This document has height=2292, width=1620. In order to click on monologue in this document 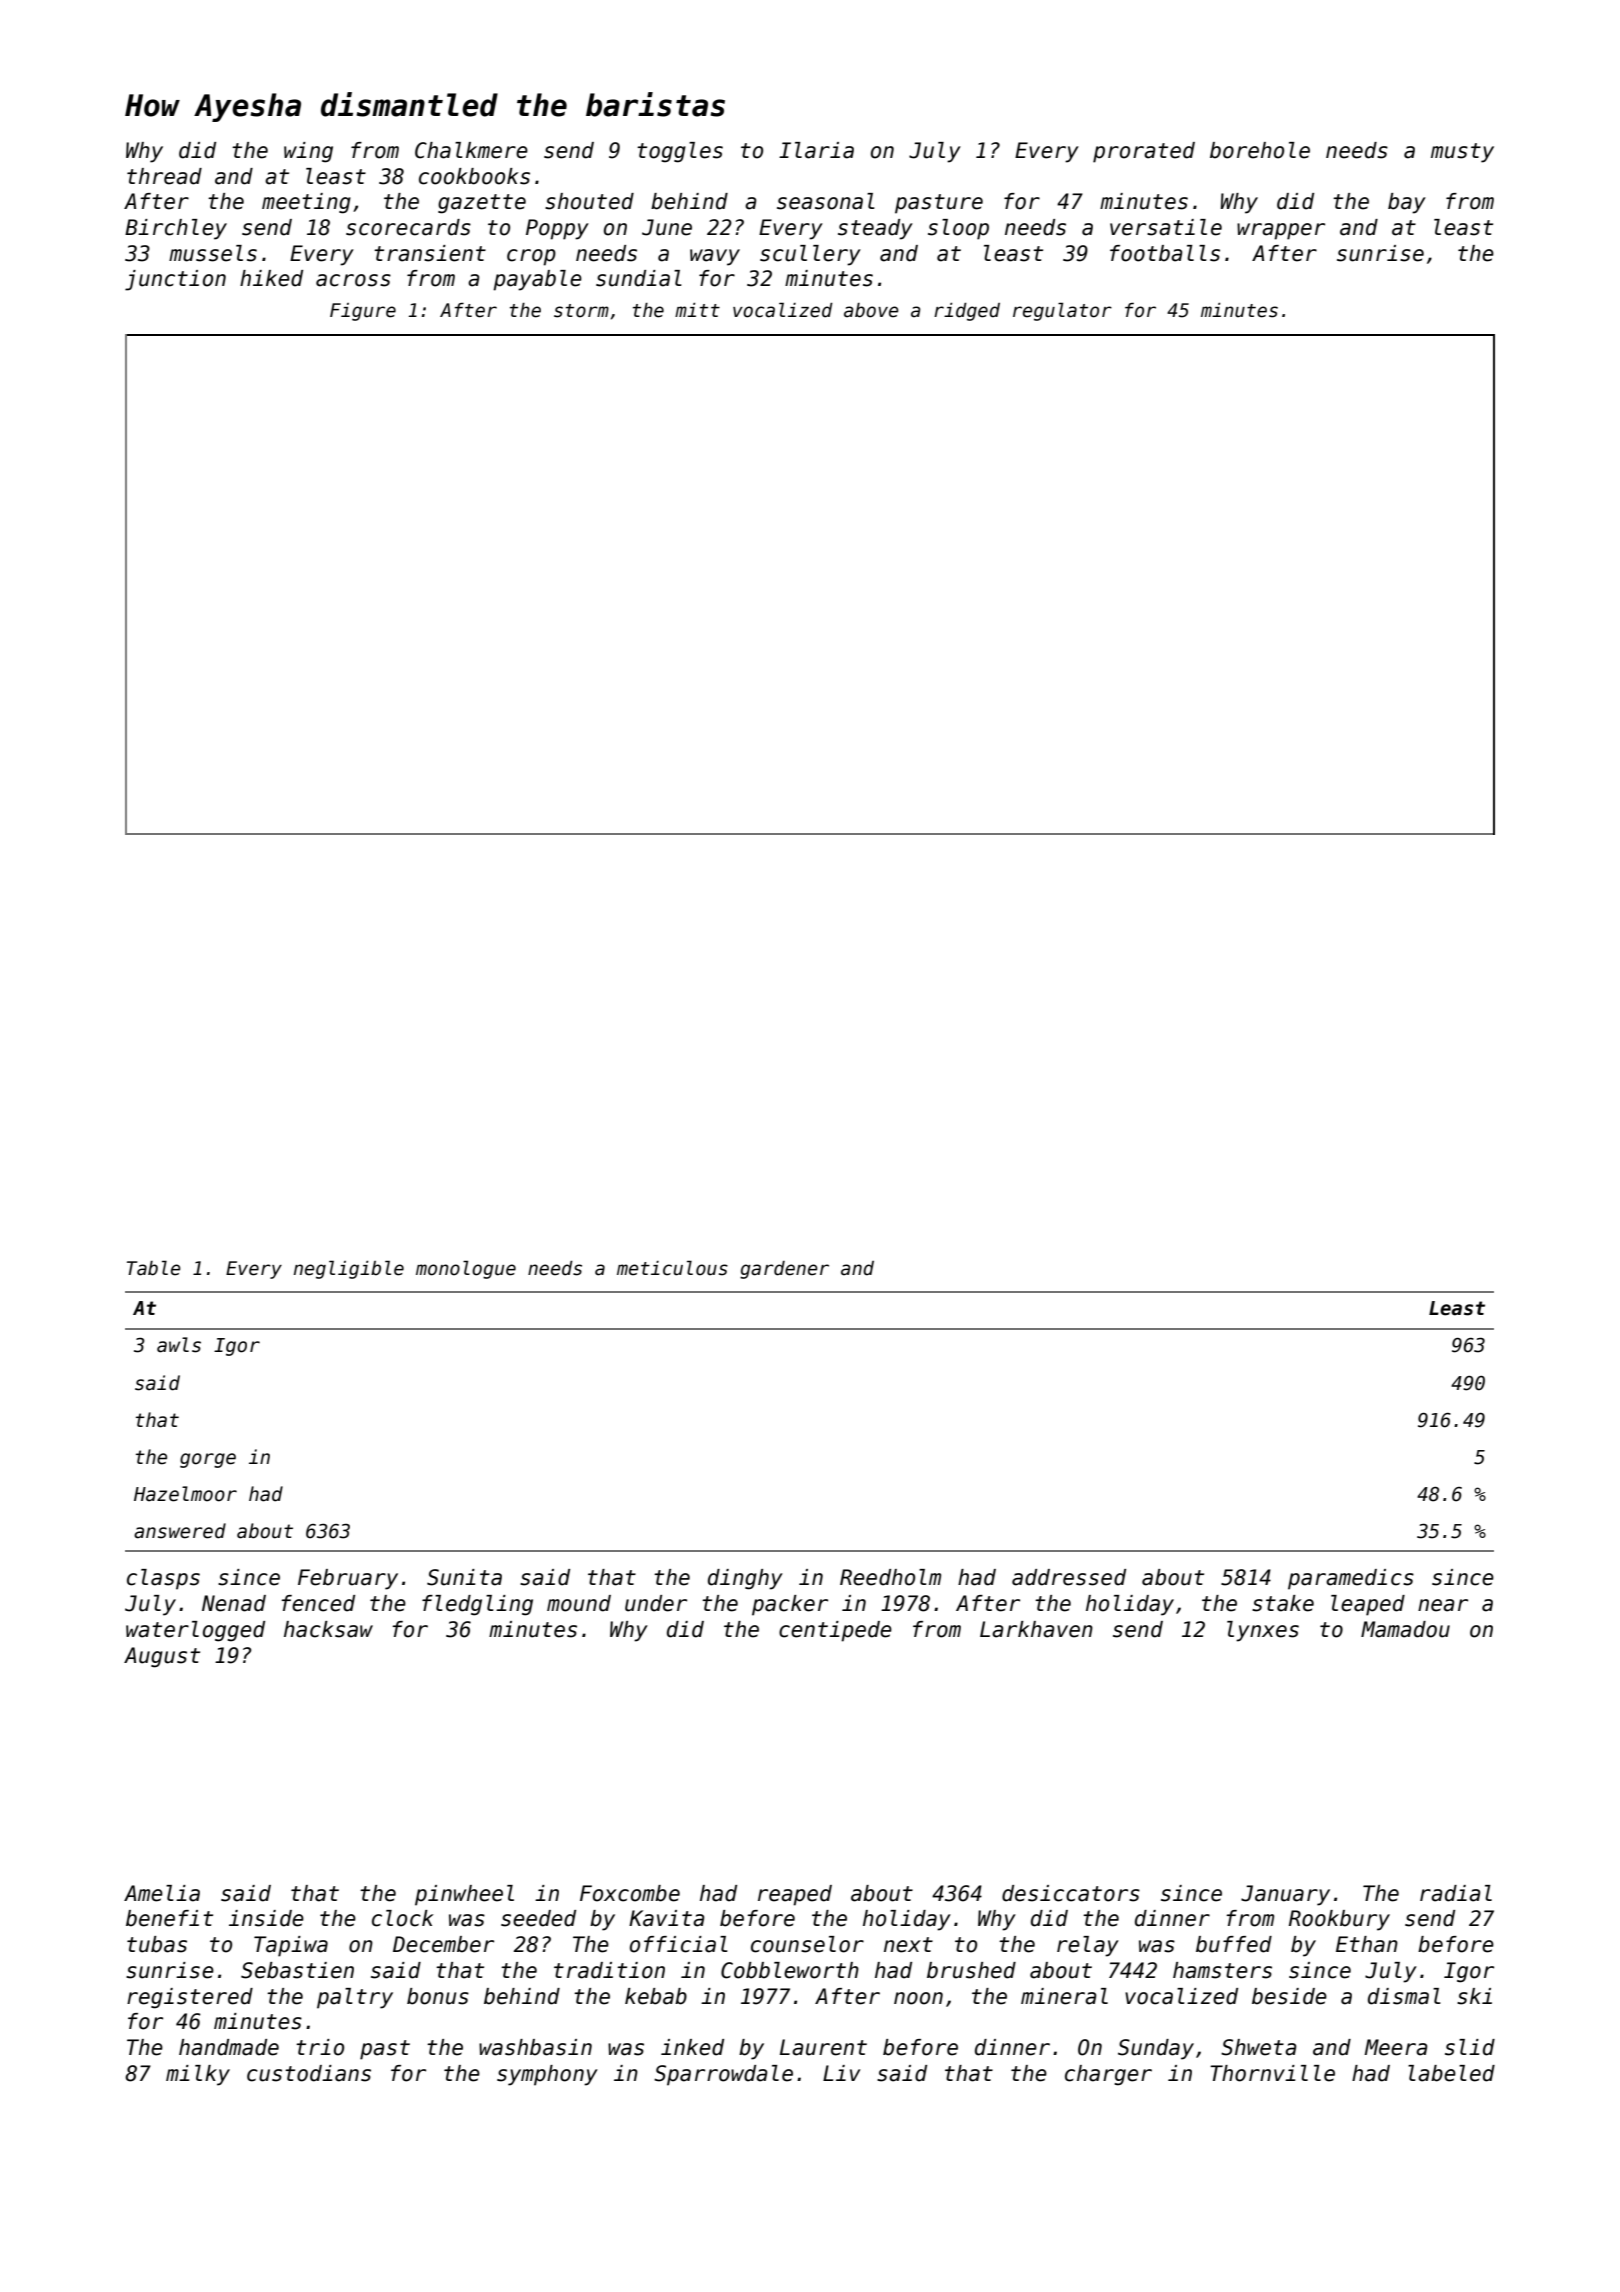, I will do `click(466, 1269)`.
